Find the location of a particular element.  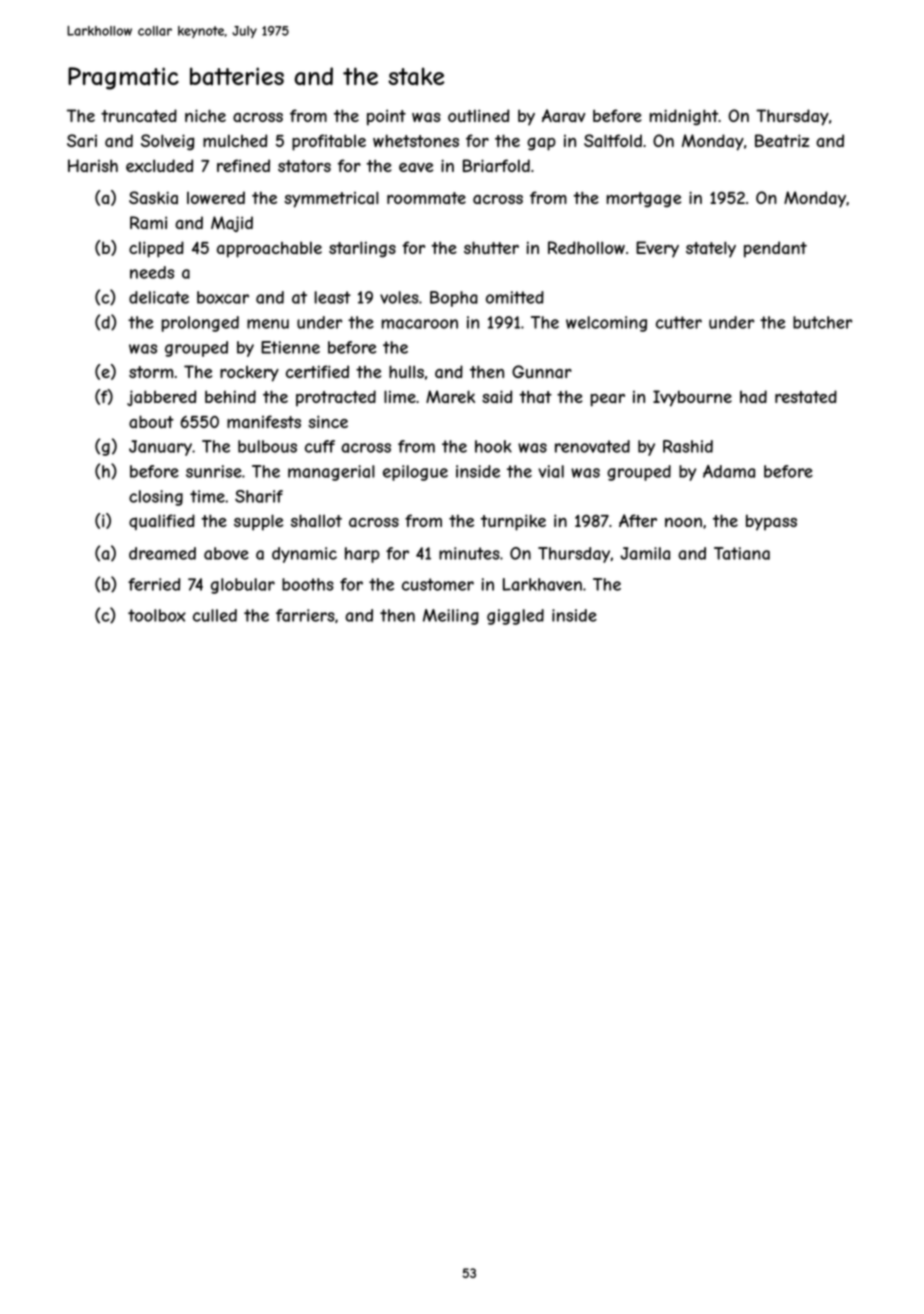

giggled is located at coordinates (515, 617).
